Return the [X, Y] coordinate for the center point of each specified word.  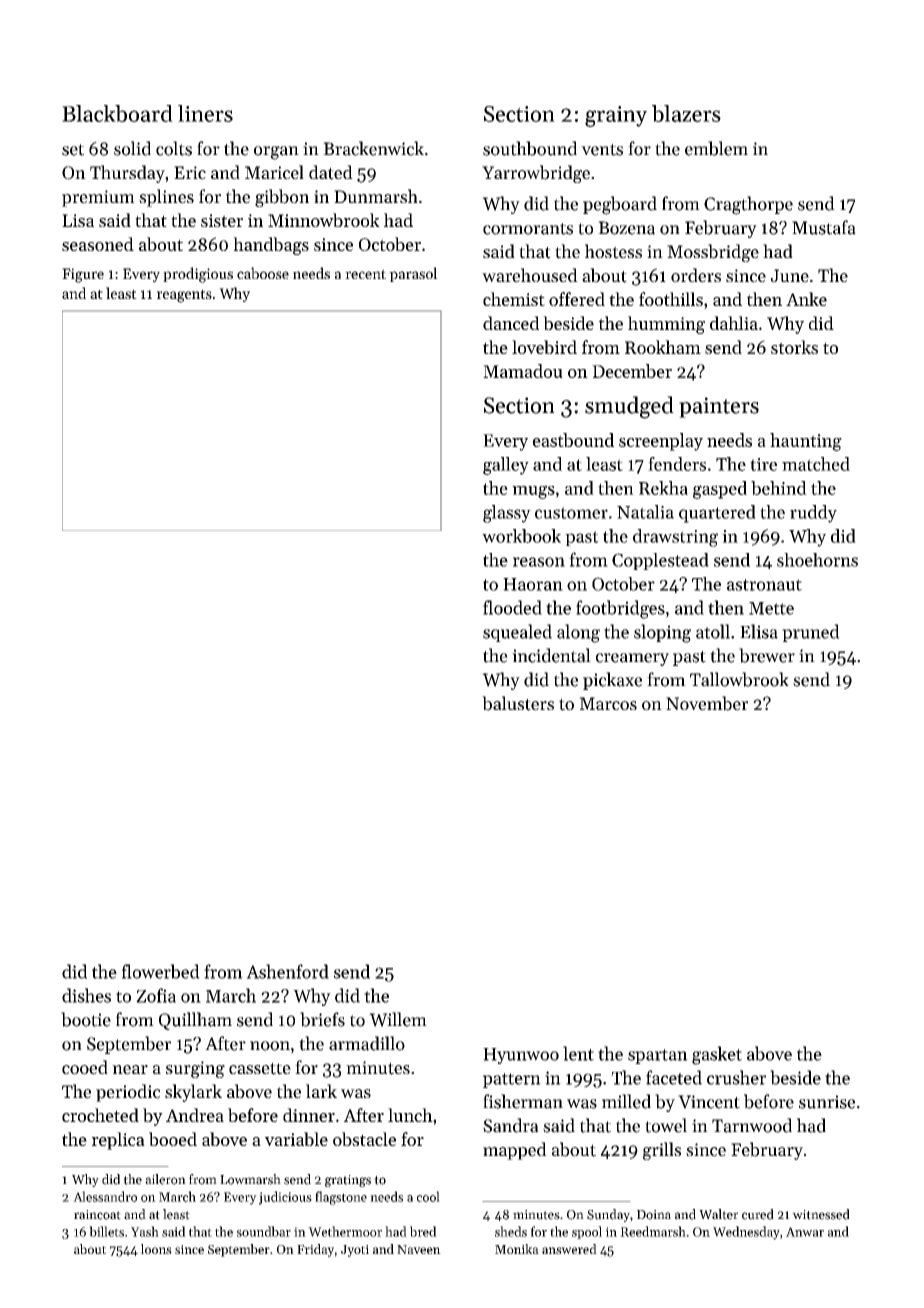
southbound [530, 148]
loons [156, 1249]
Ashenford [287, 971]
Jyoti [355, 1251]
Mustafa [824, 227]
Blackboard [117, 113]
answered [569, 1249]
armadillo [367, 1043]
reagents [184, 296]
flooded [512, 607]
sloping [662, 633]
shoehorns [817, 560]
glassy [507, 514]
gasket [717, 1055]
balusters [518, 703]
